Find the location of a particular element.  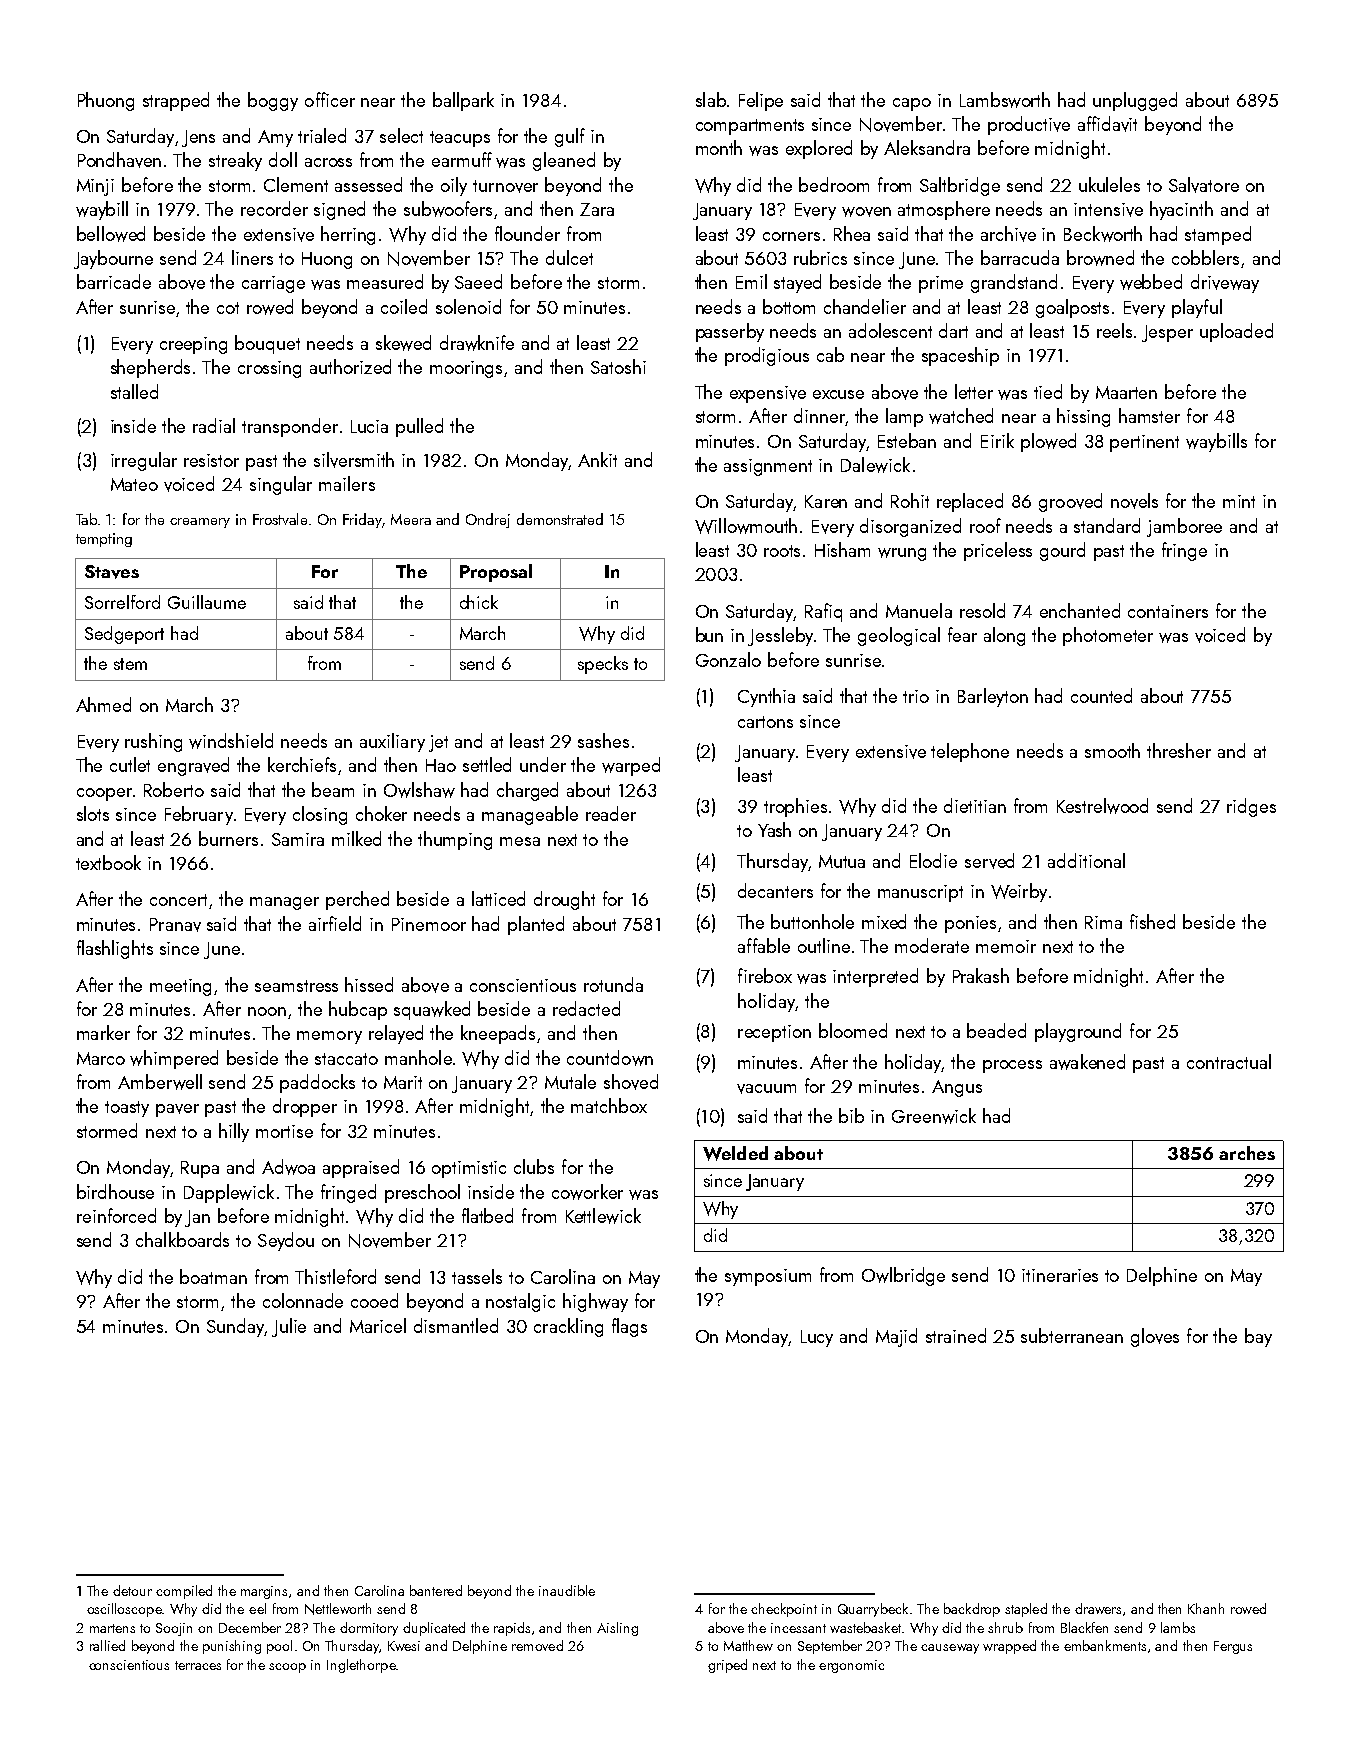

detour is located at coordinates (132, 1590).
